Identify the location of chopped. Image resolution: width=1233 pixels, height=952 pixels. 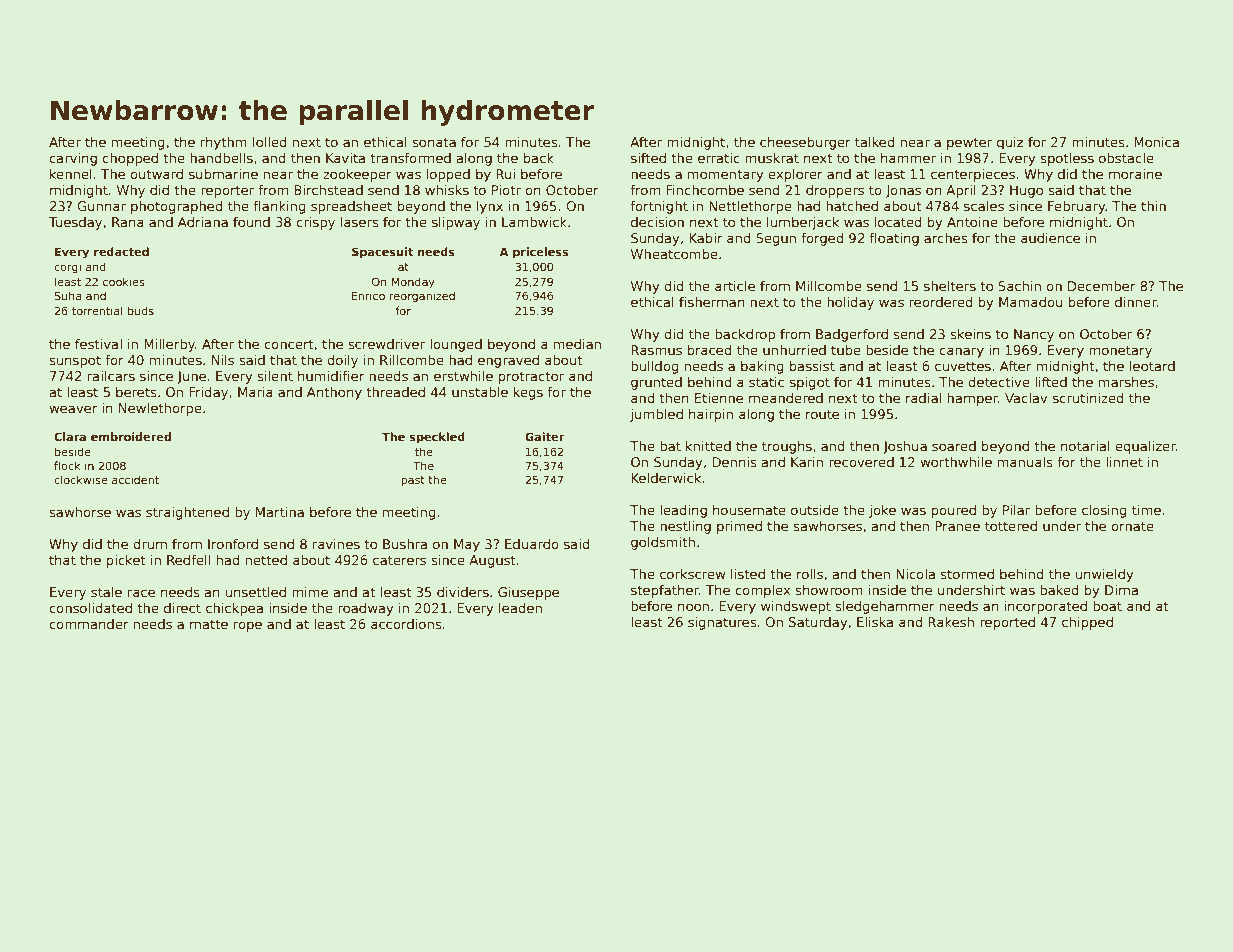
(130, 159).
